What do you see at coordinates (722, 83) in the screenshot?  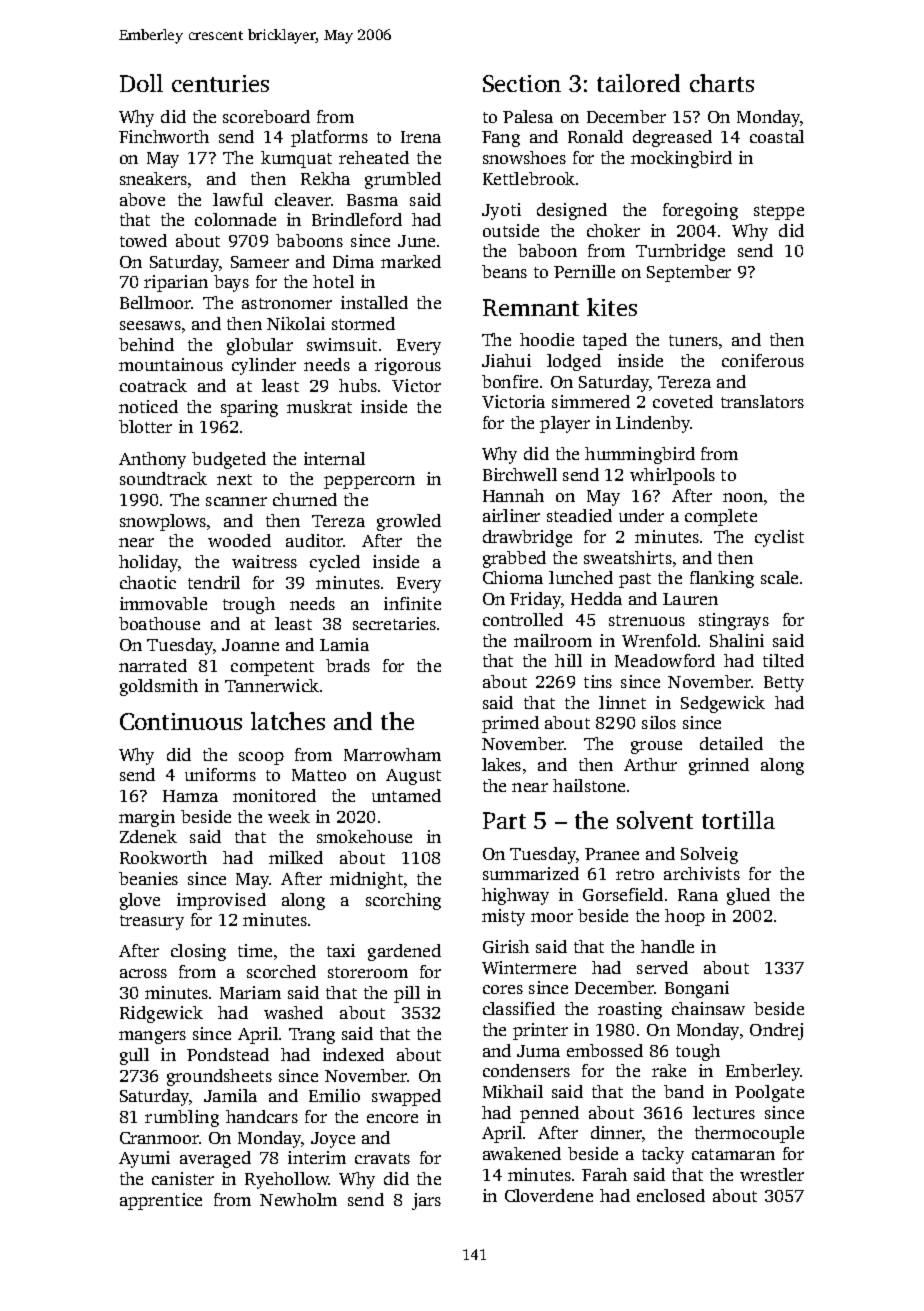 I see `charts` at bounding box center [722, 83].
